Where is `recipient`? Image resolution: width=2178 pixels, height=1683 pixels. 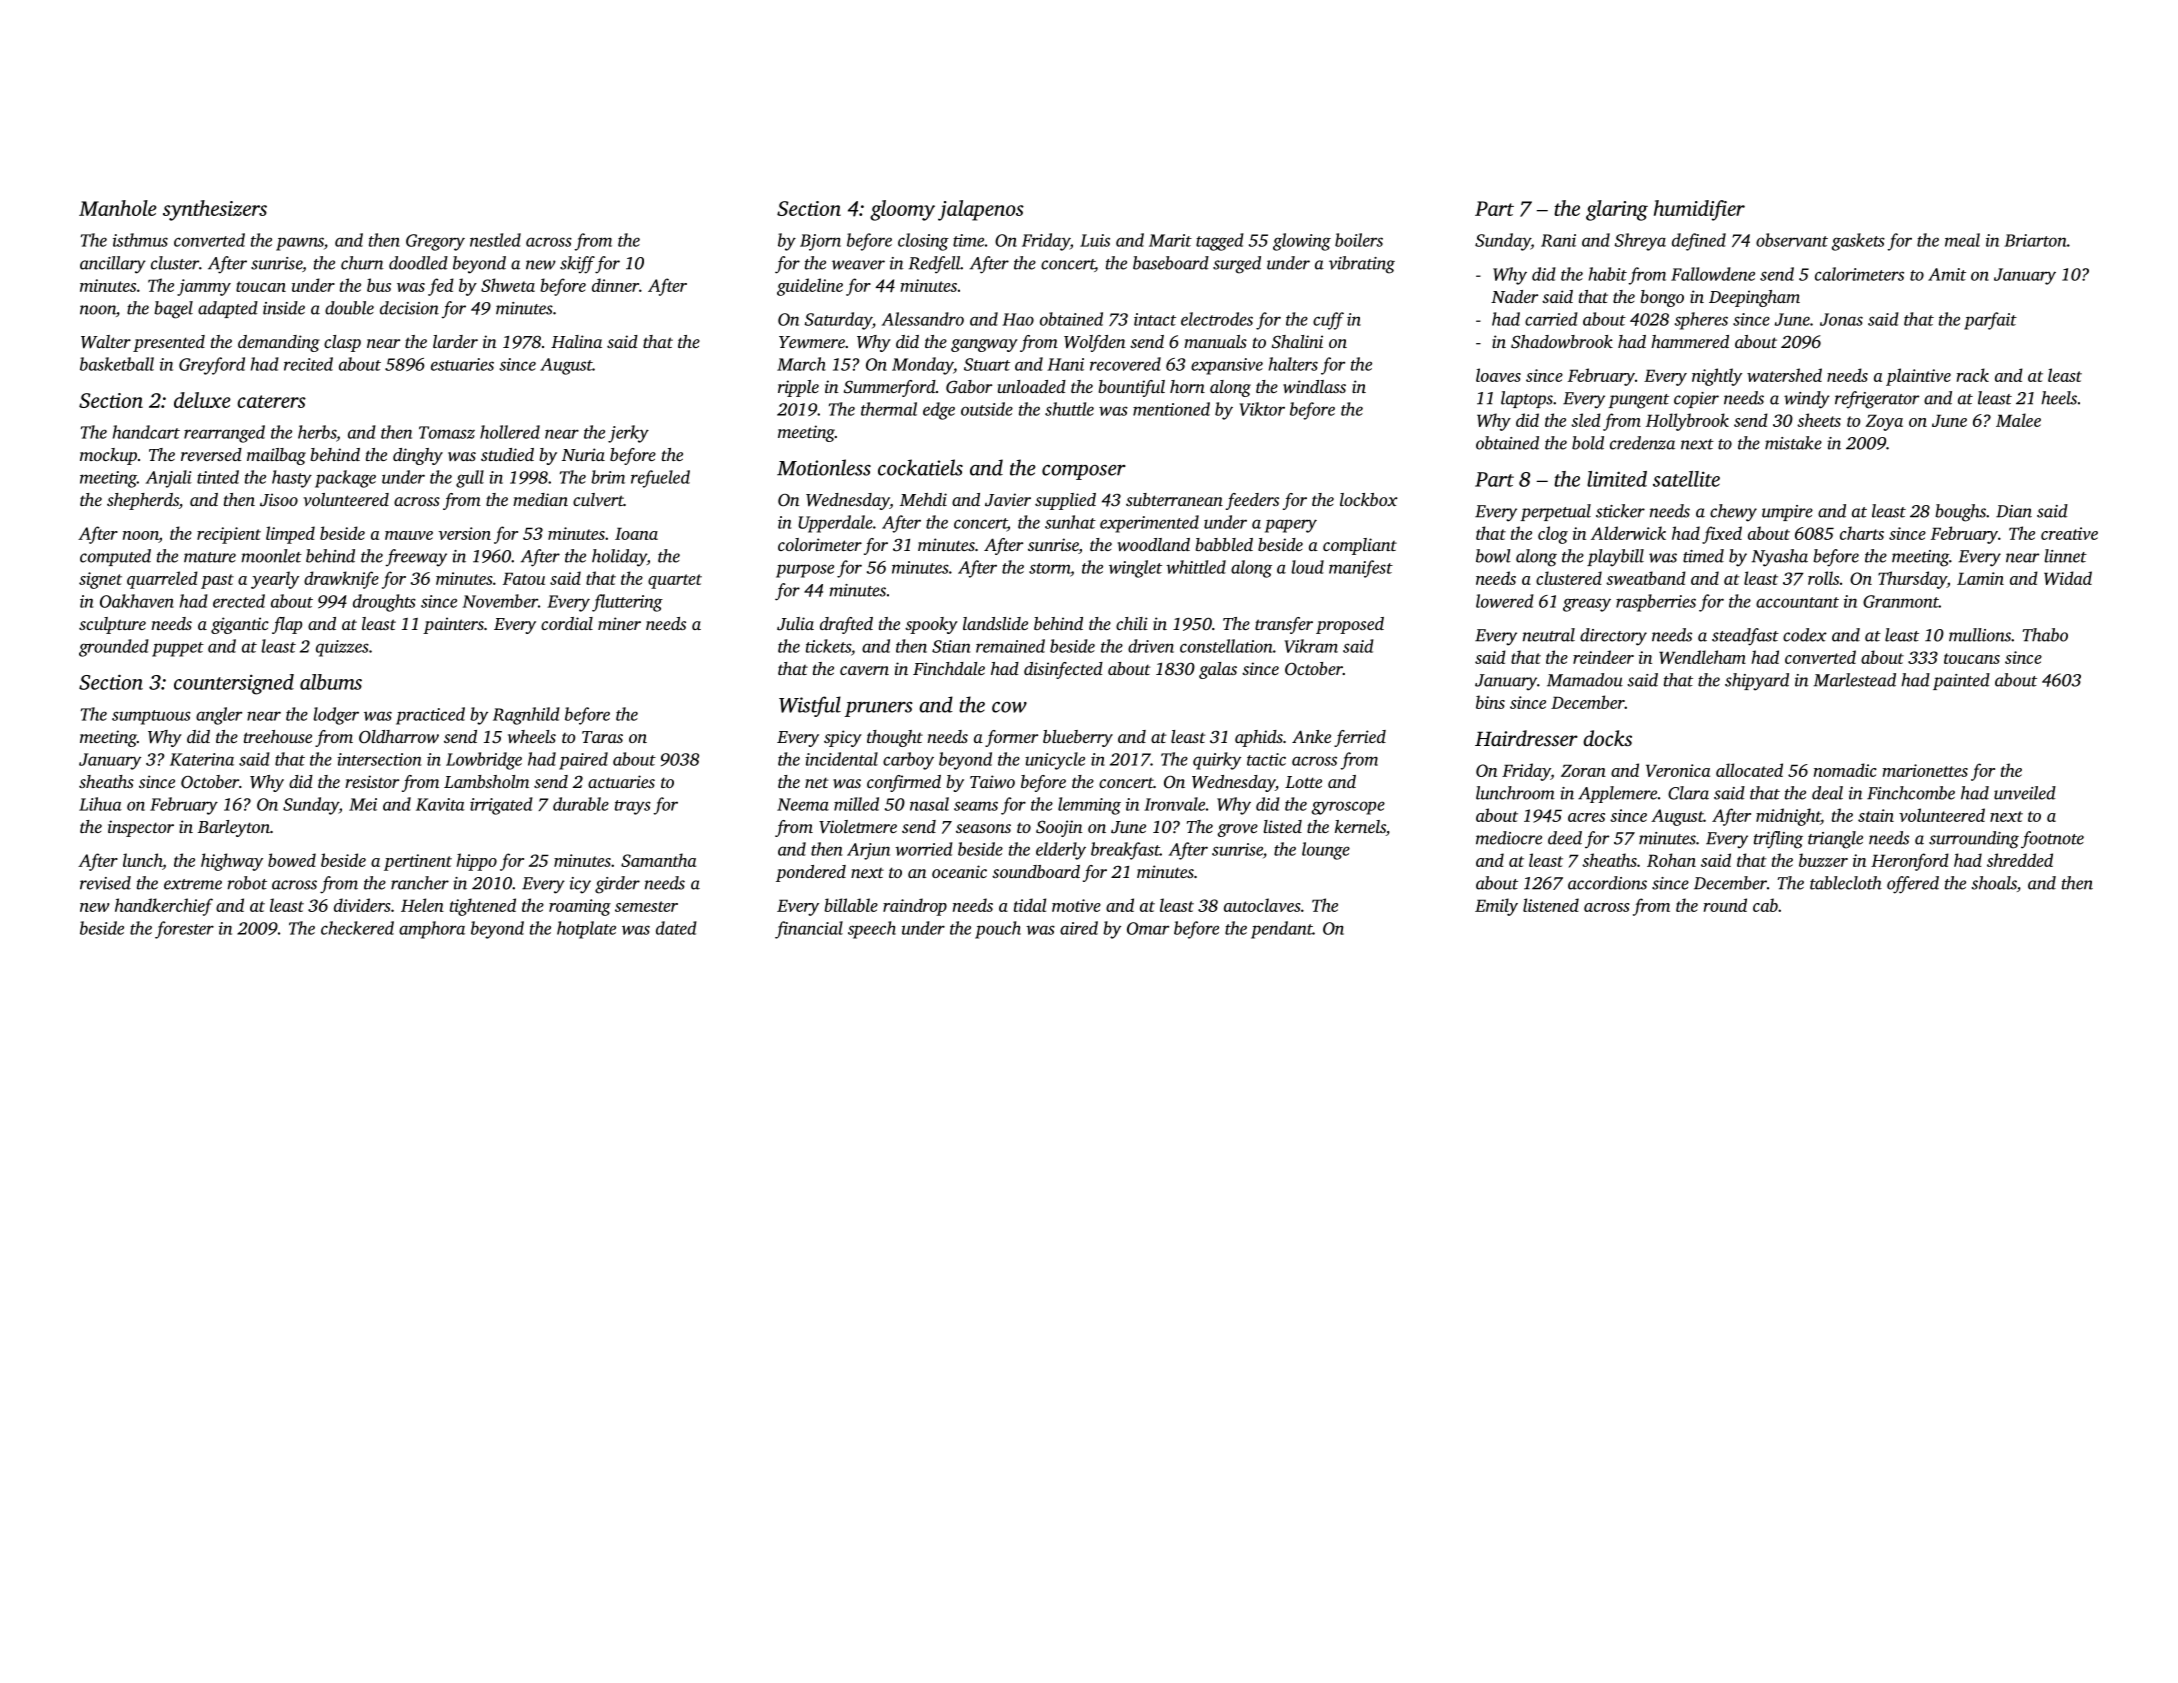 recipient is located at coordinates (229, 535).
